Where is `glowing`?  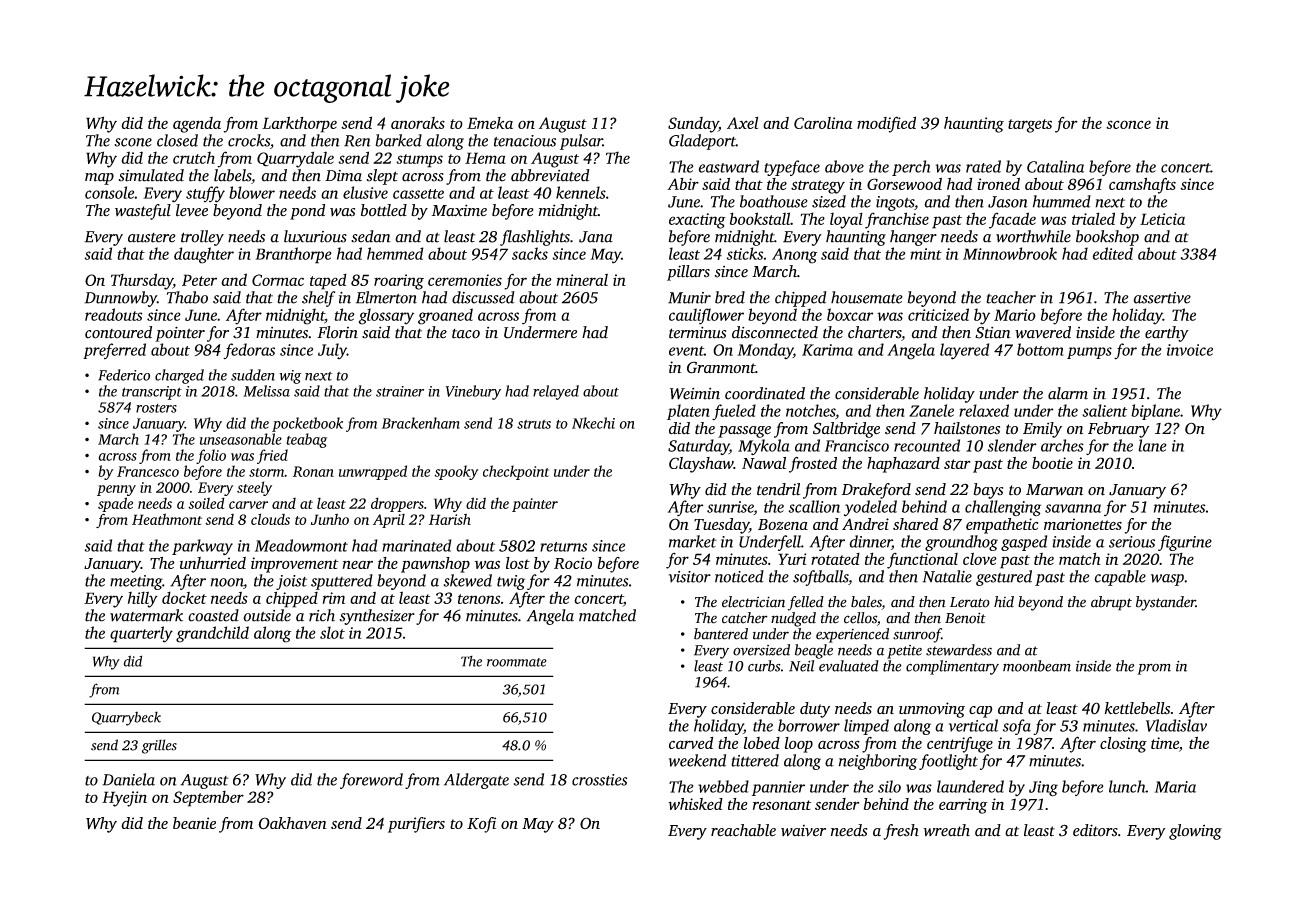 glowing is located at coordinates (1195, 832).
